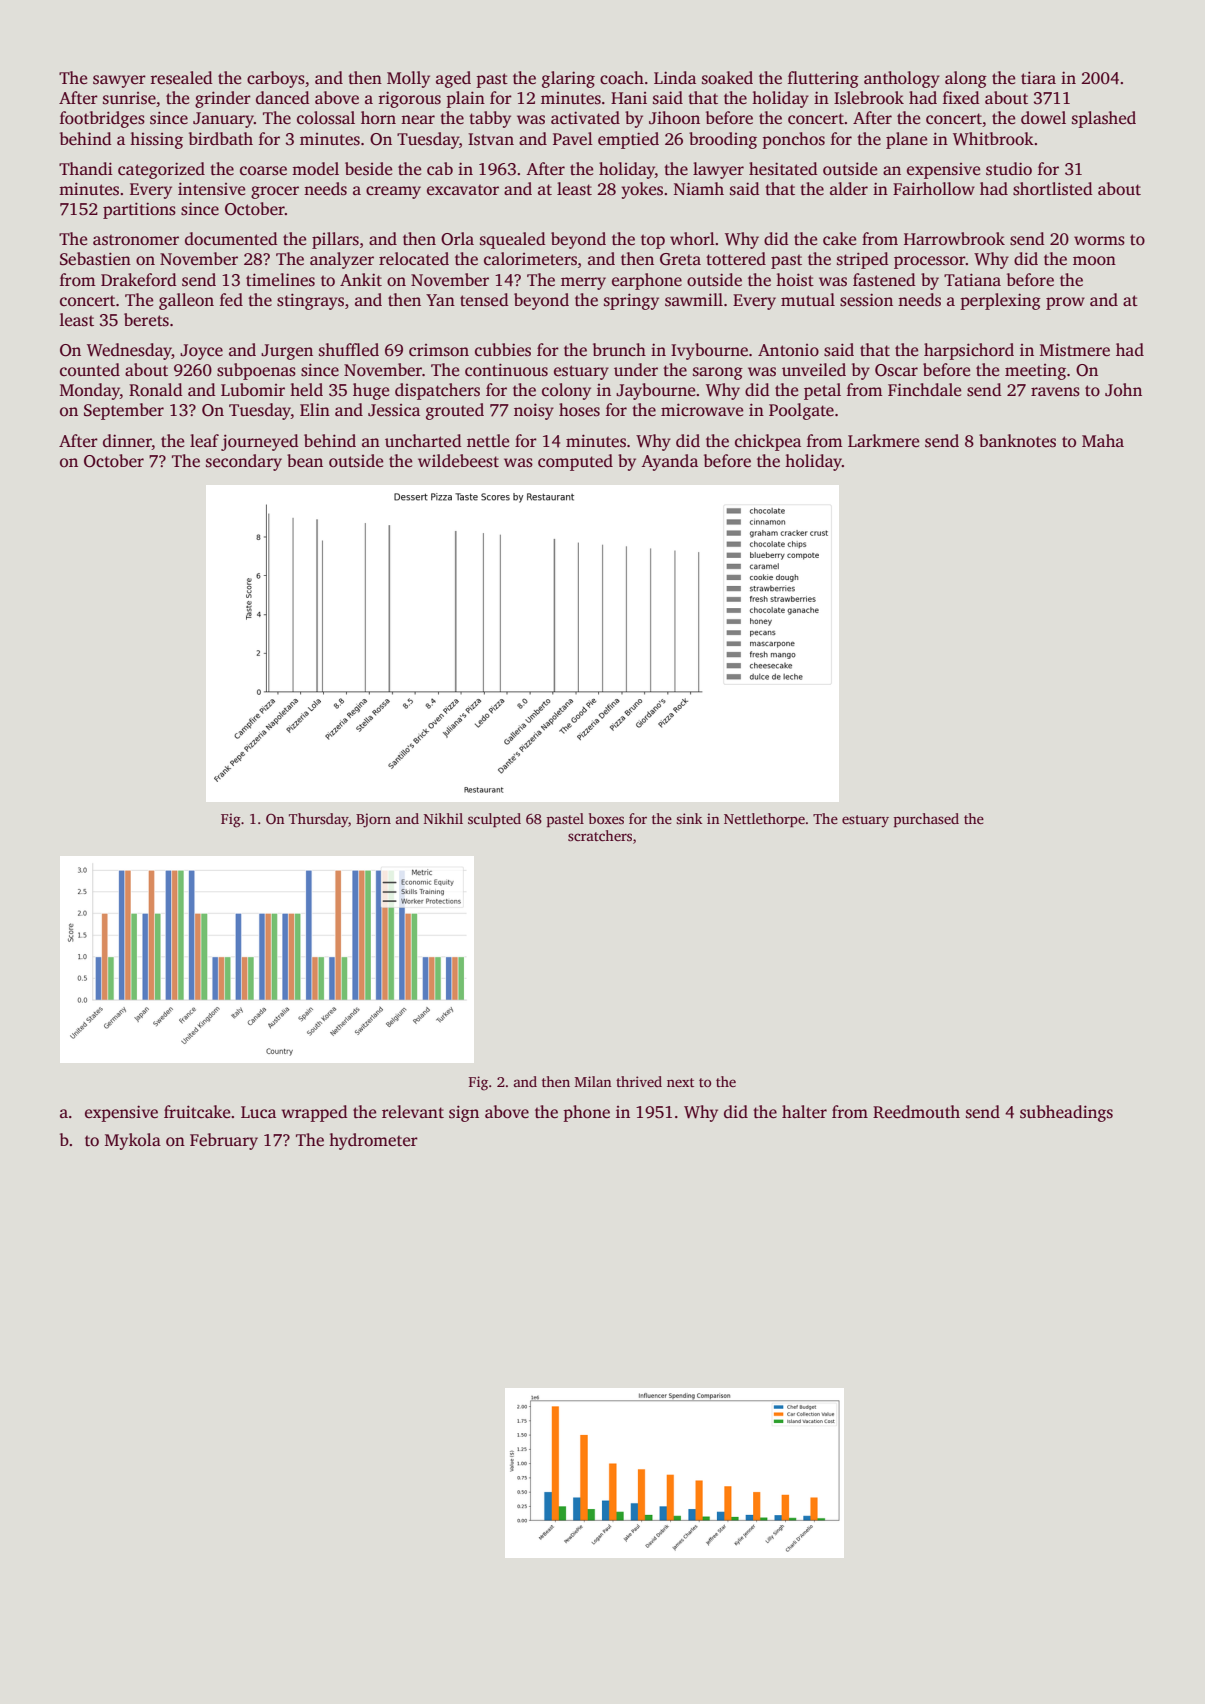 This document has width=1205, height=1704. I want to click on Ivybourne, so click(709, 351).
